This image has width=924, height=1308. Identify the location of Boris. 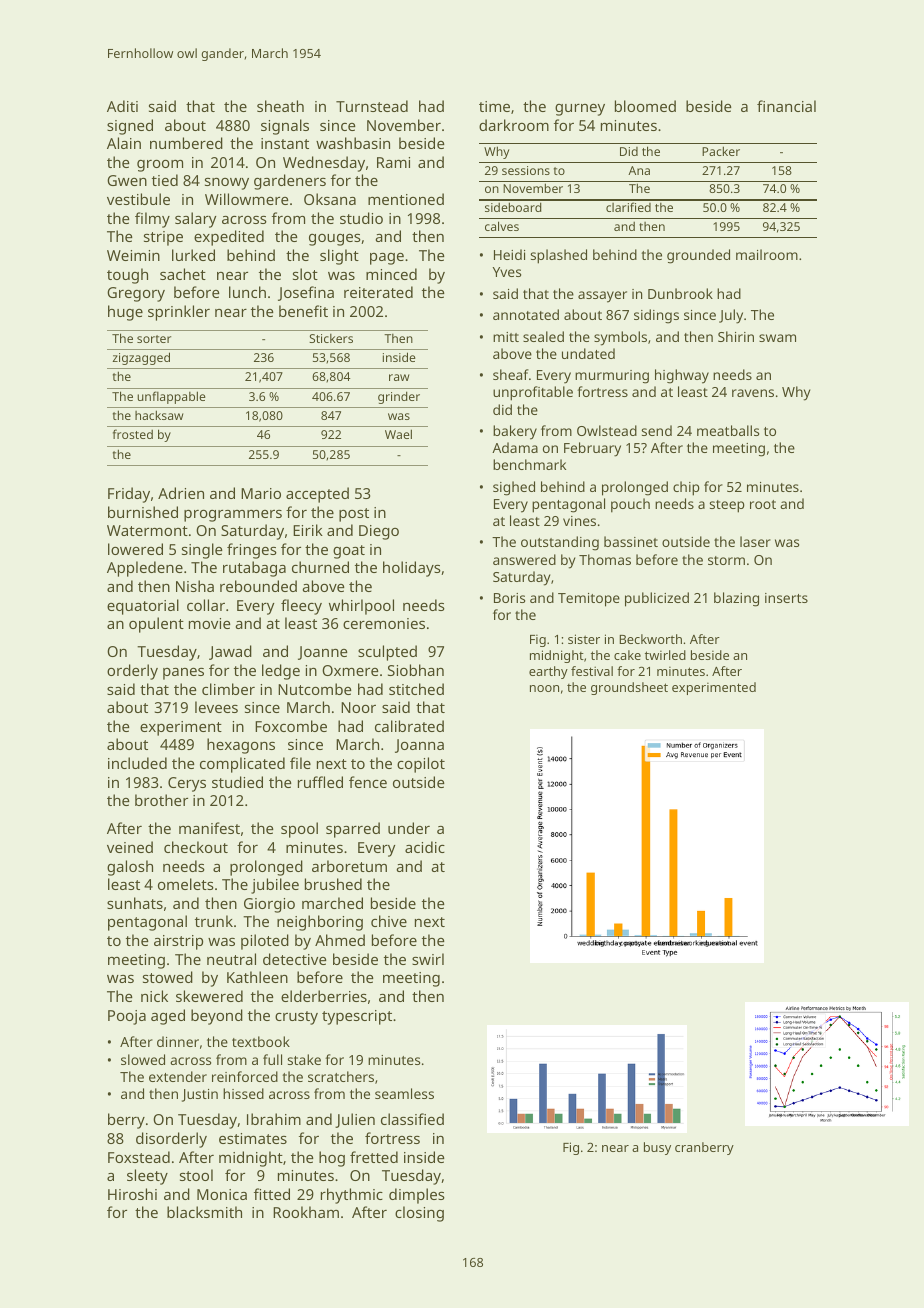
(509, 598).
